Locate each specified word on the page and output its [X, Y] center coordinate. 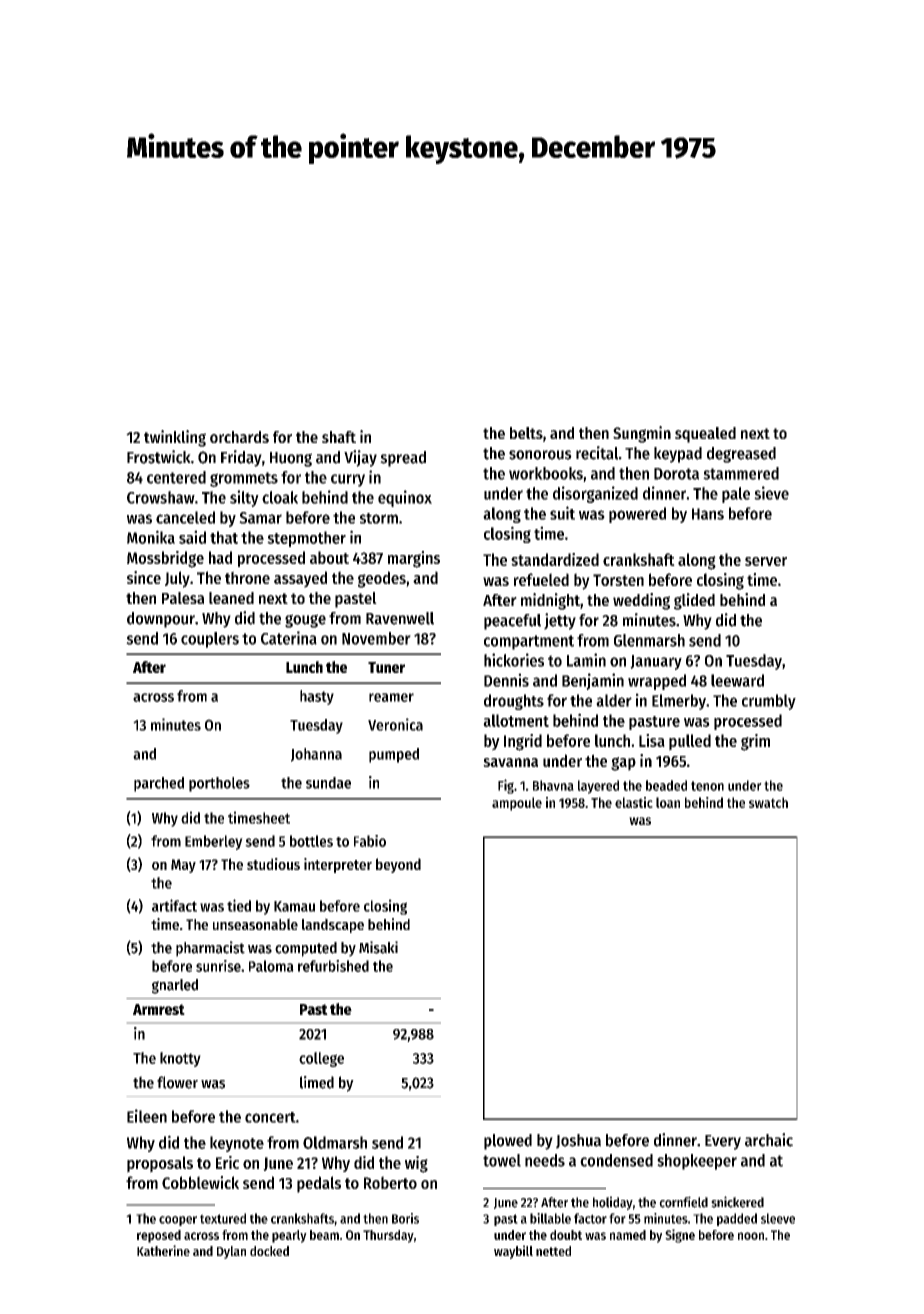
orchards [239, 437]
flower [177, 1082]
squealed [705, 435]
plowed [508, 1142]
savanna [510, 762]
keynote [237, 1144]
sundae [328, 783]
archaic [769, 1140]
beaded [666, 785]
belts [526, 433]
